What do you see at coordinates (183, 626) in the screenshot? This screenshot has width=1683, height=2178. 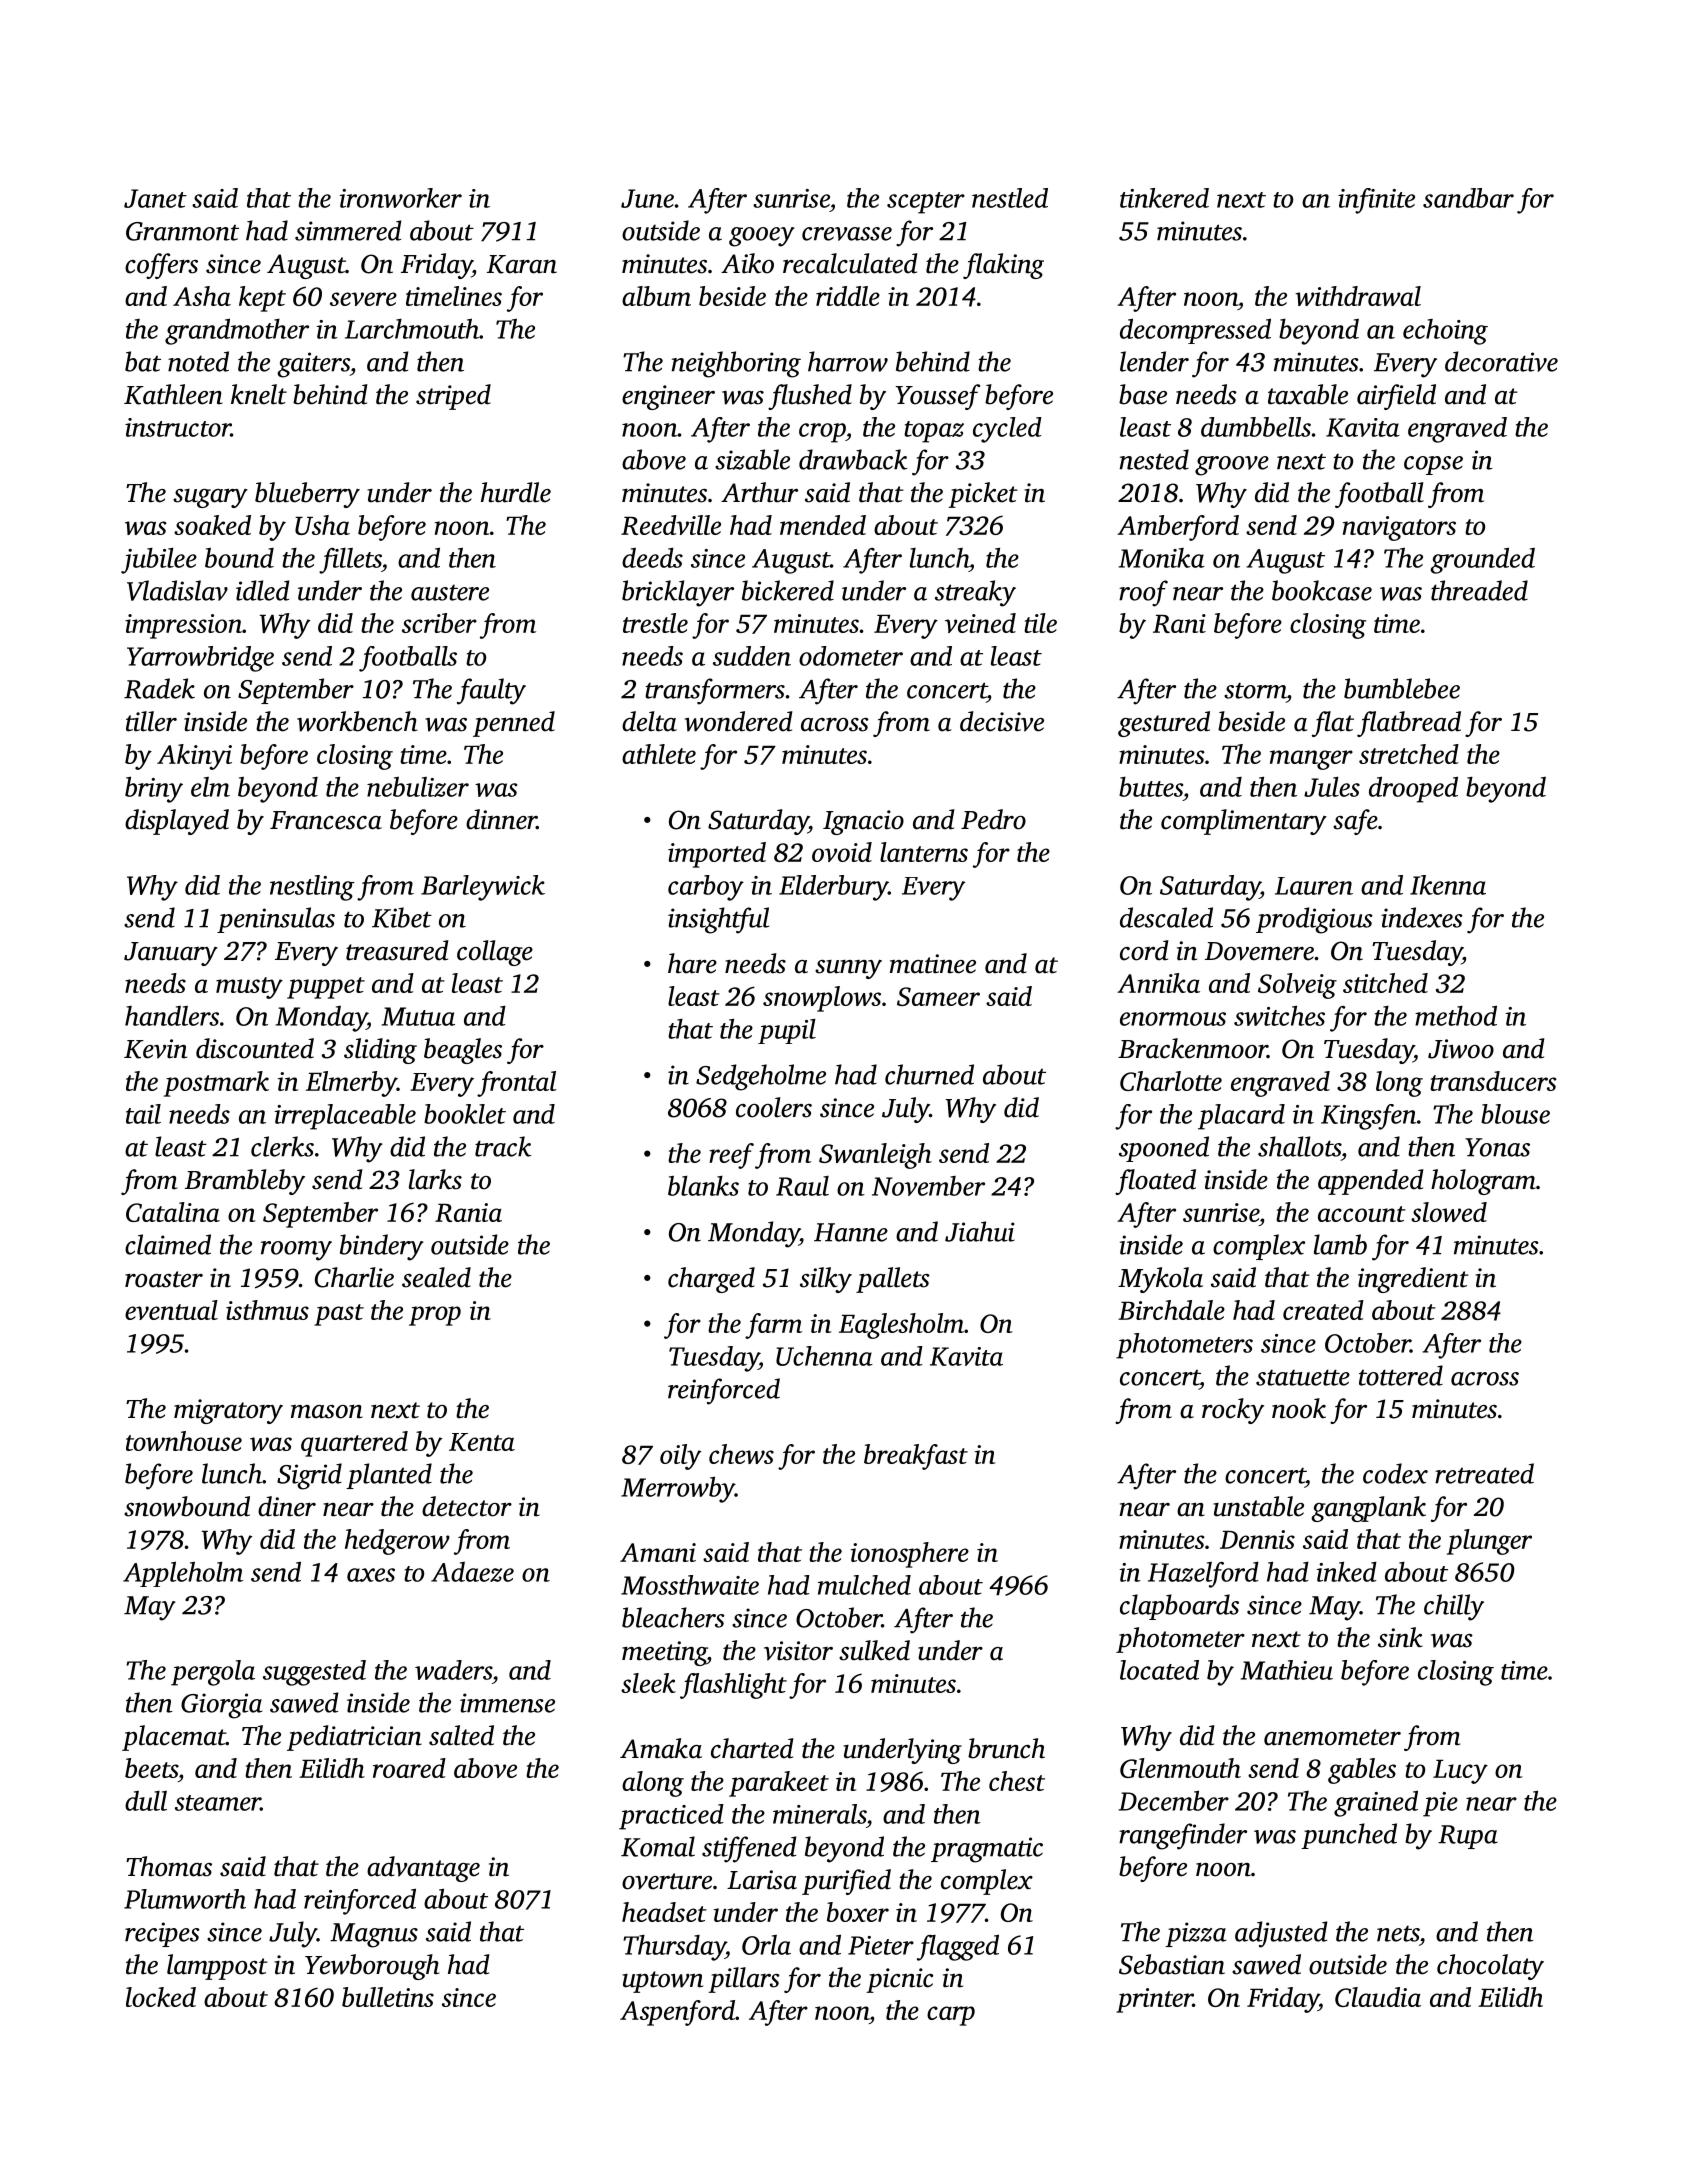 I see `impression` at bounding box center [183, 626].
